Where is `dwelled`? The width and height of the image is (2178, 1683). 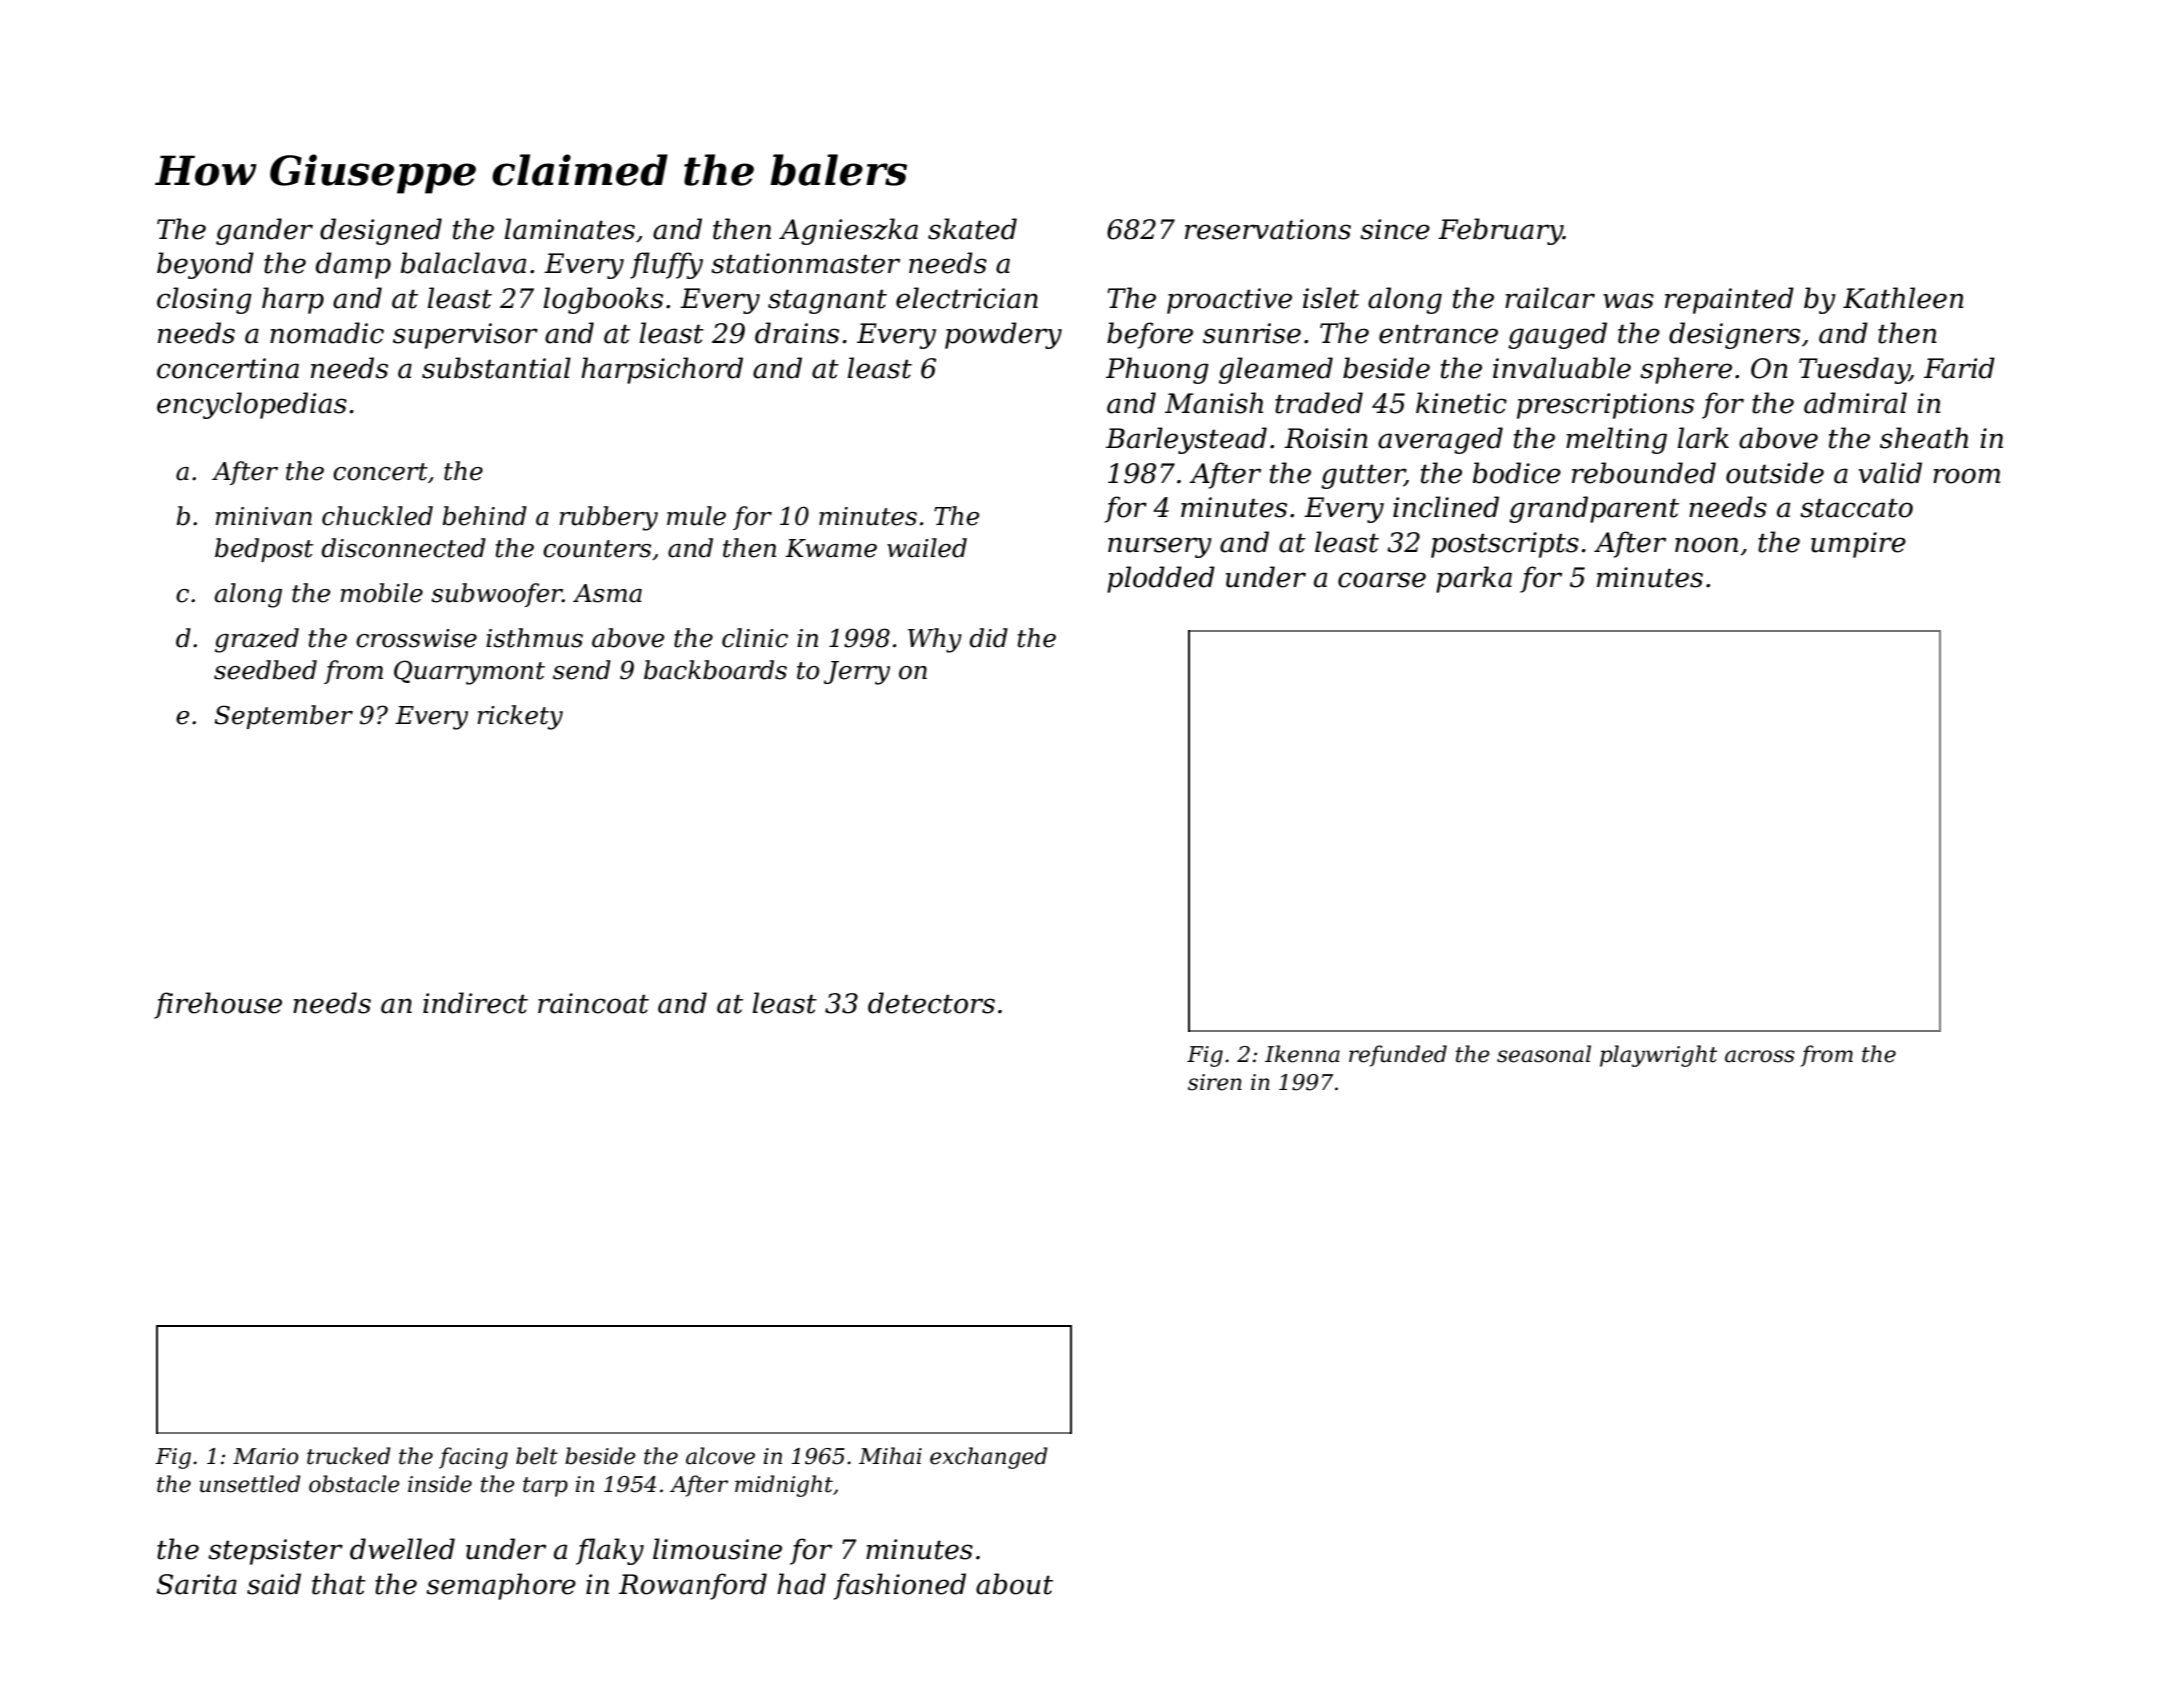 dwelled is located at coordinates (402, 1549).
